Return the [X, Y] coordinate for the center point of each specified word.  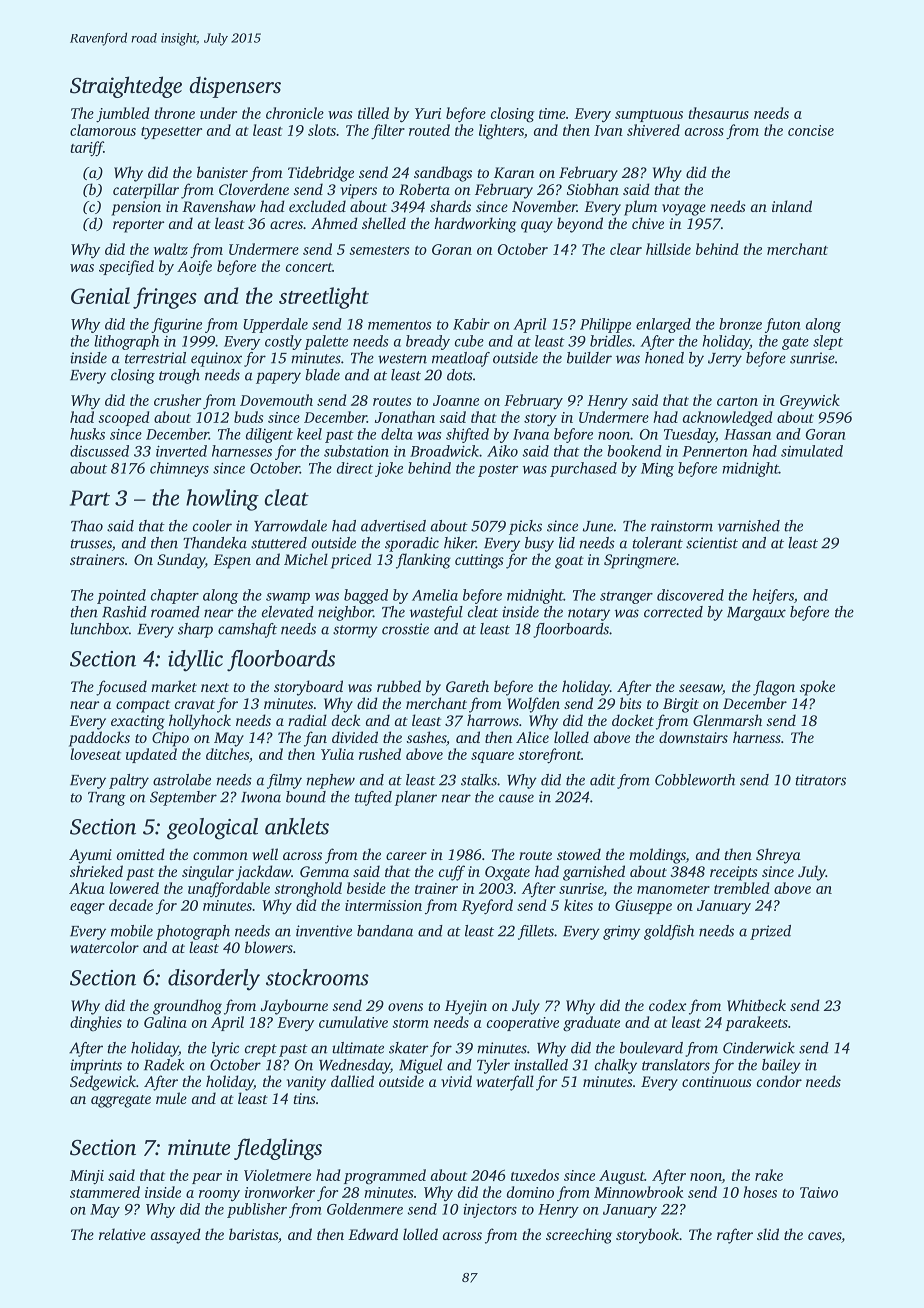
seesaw [700, 688]
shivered [653, 130]
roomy [219, 1196]
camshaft [247, 630]
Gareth [467, 686]
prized [770, 932]
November [544, 206]
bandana [385, 931]
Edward [373, 1234]
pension [136, 208]
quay [537, 227]
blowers [269, 947]
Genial [100, 295]
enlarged [663, 325]
